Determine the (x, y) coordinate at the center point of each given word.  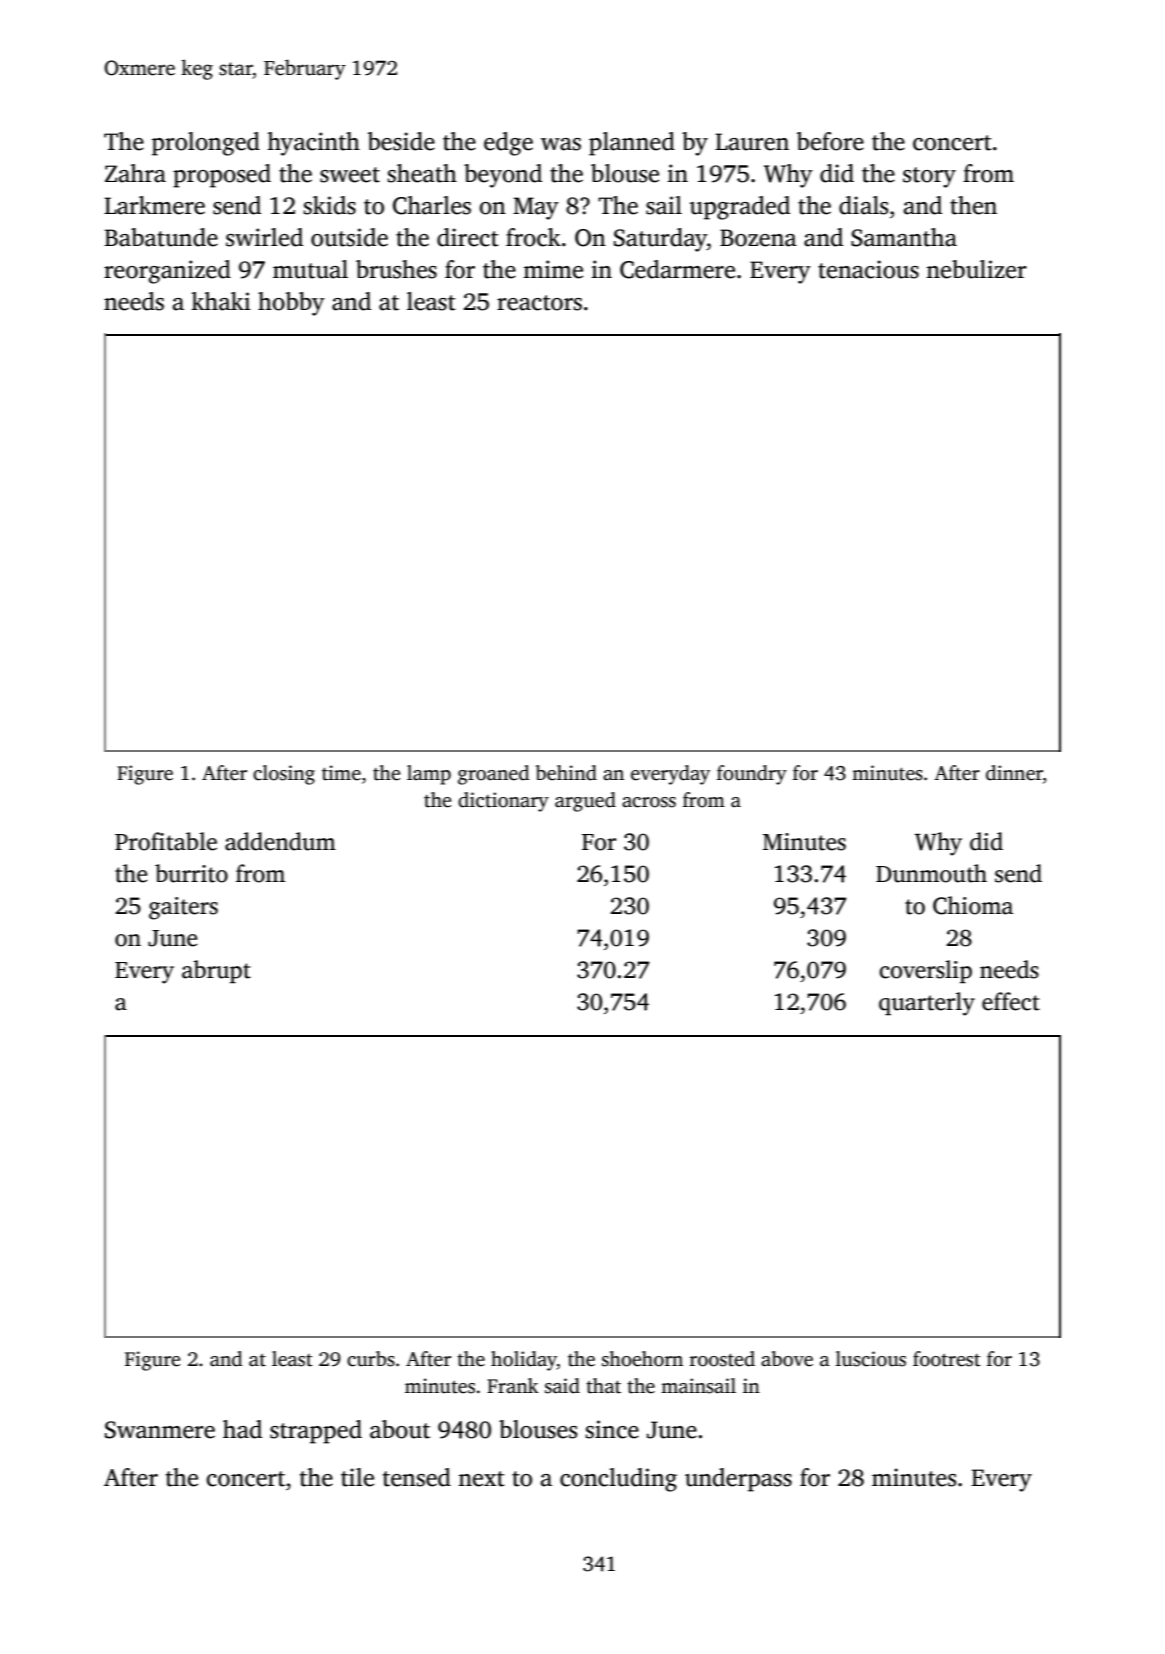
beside (401, 141)
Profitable (166, 841)
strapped (316, 1432)
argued (585, 802)
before (830, 141)
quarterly (927, 1004)
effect (1011, 1001)
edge (508, 144)
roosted (722, 1359)
